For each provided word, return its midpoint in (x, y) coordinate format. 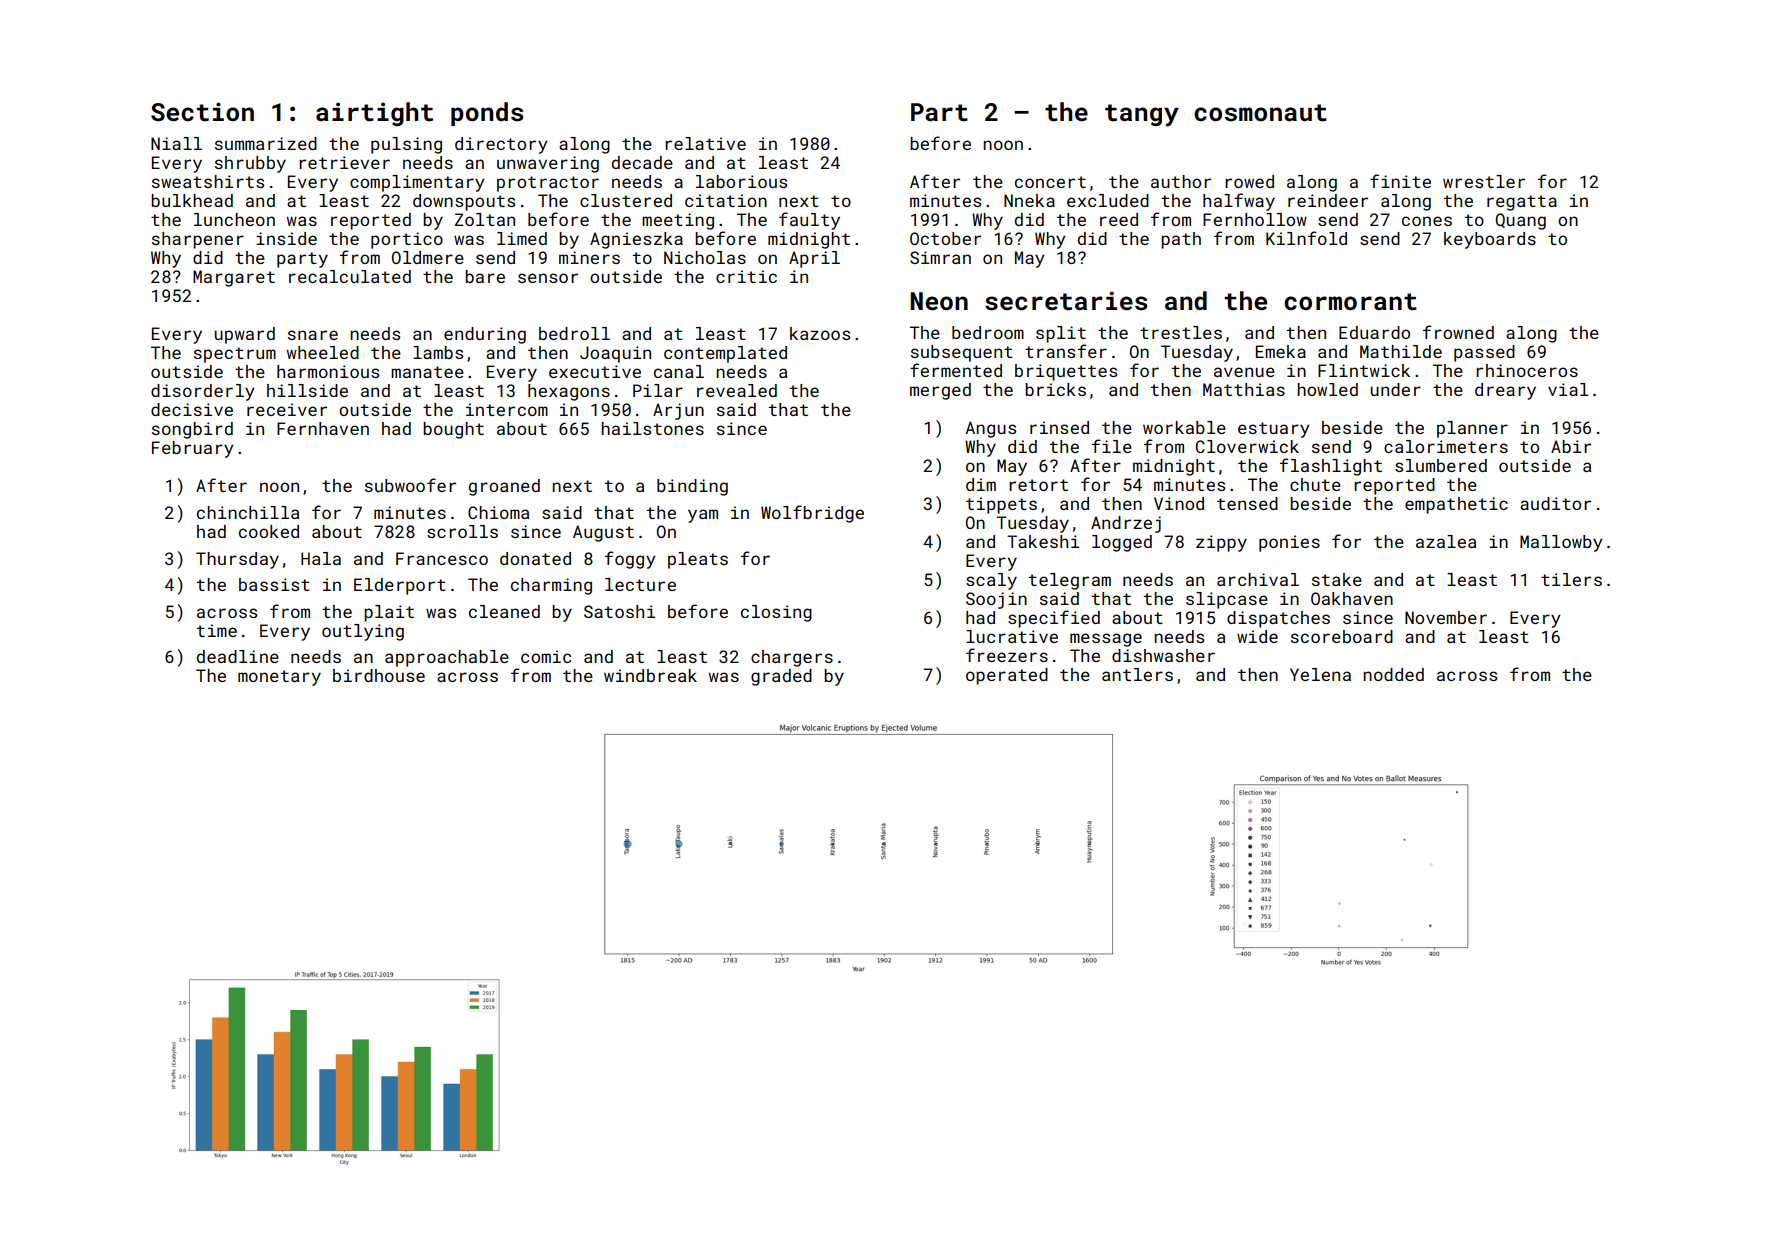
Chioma (498, 512)
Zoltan (485, 219)
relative (705, 143)
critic (746, 276)
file (1112, 446)
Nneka (1029, 200)
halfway (1239, 202)
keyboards (1490, 240)
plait (389, 613)
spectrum (235, 355)
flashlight (1331, 467)
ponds (487, 114)
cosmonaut (1260, 113)
